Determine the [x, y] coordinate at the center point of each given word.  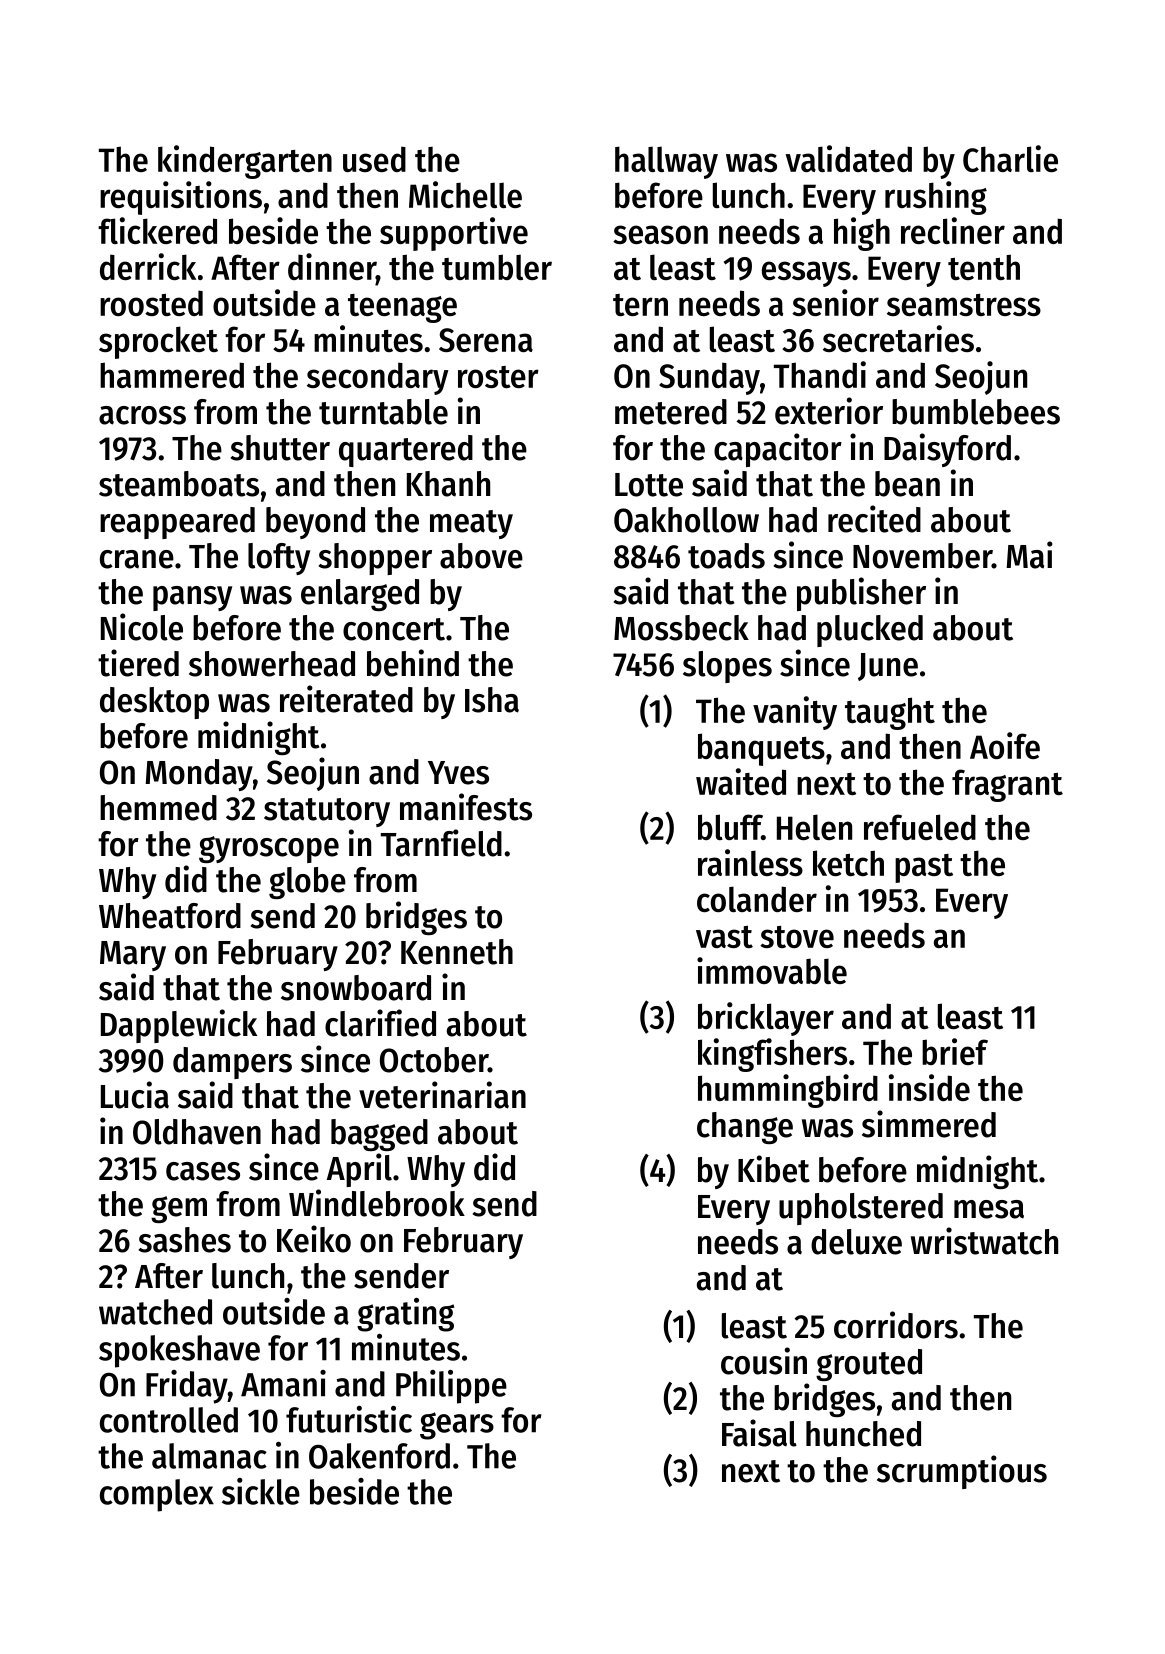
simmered [929, 1124]
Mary [133, 956]
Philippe [451, 1387]
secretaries [898, 338]
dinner [332, 266]
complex [157, 1495]
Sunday [709, 378]
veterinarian [442, 1095]
